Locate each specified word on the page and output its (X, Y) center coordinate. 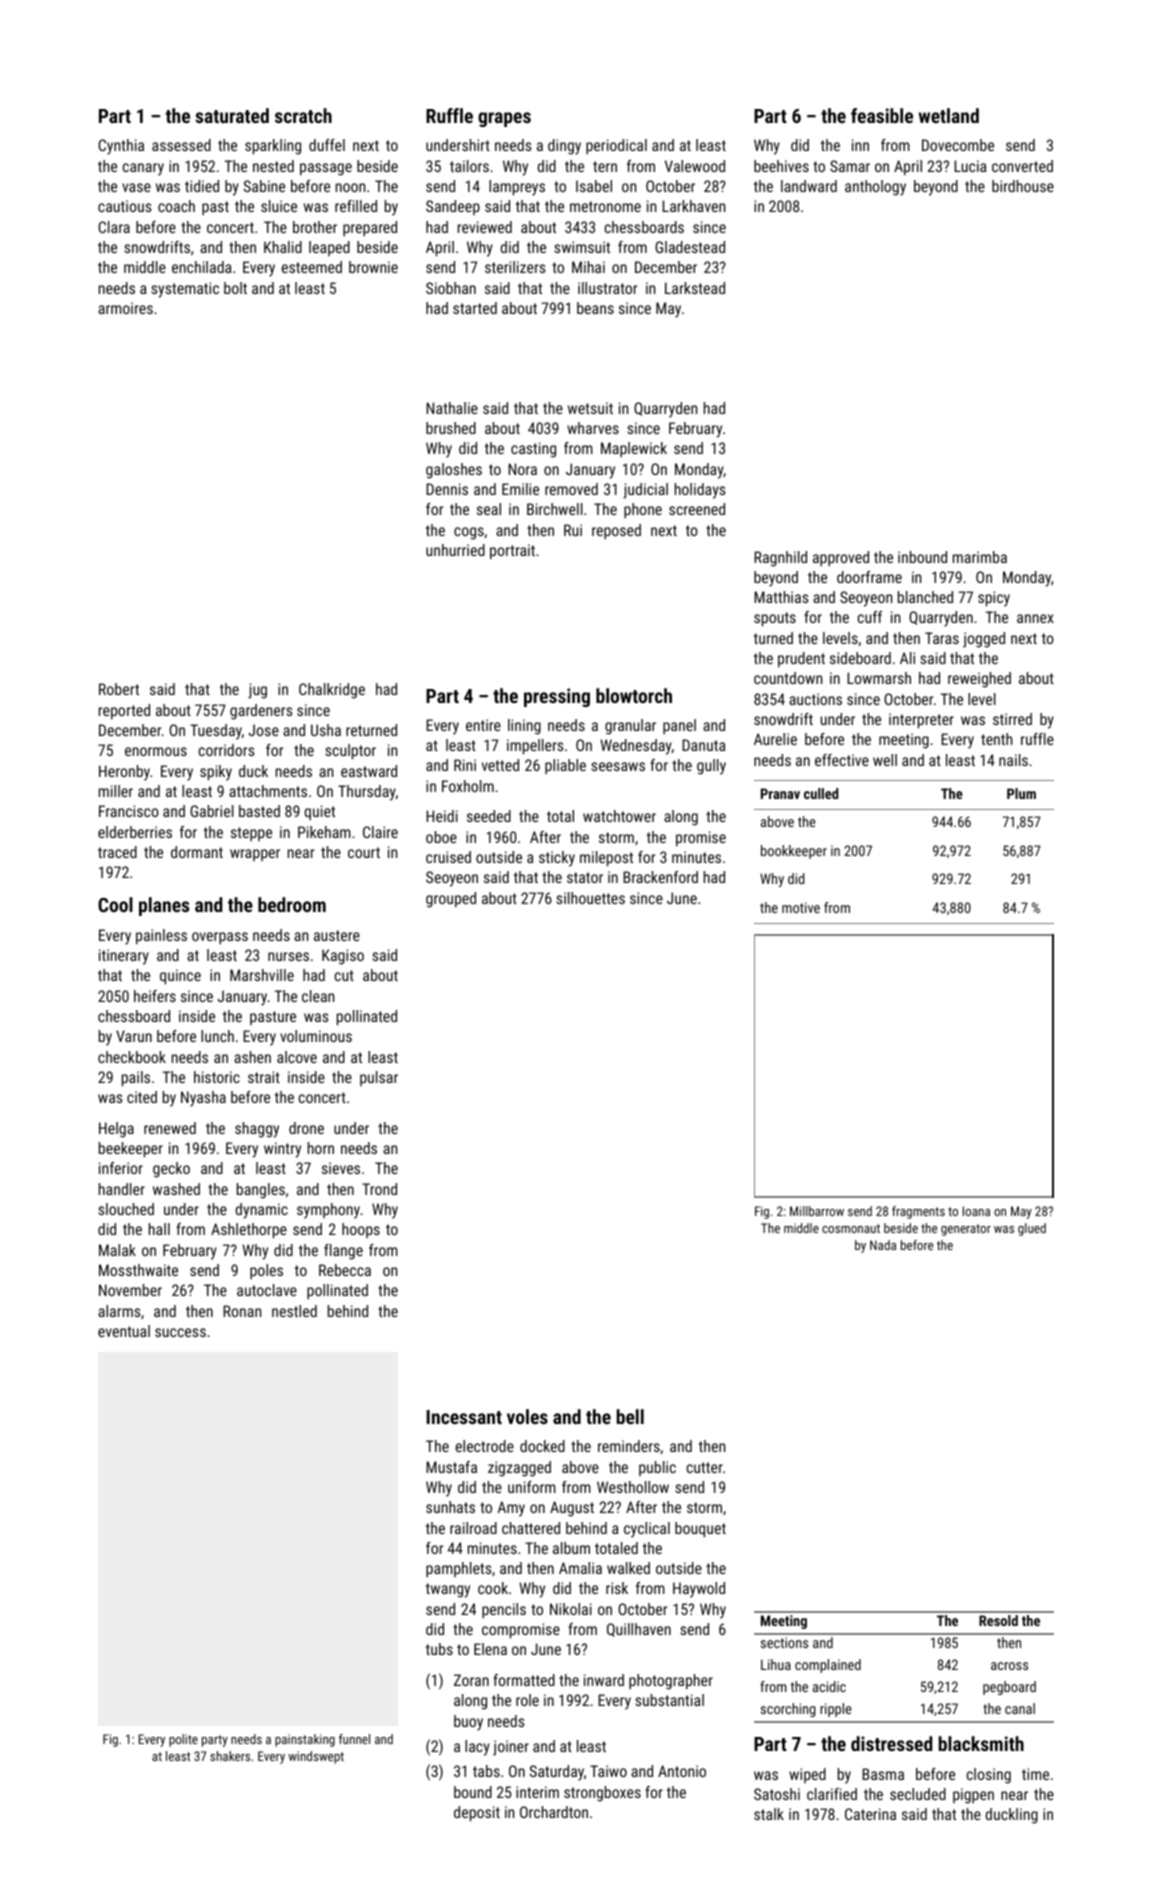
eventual (124, 1331)
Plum (1021, 793)
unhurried (455, 550)
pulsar (379, 1078)
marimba (980, 557)
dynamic (261, 1211)
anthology (875, 188)
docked (542, 1446)
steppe (251, 834)
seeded (489, 816)
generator (966, 1230)
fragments (918, 1212)
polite (183, 1740)
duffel (327, 145)
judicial (645, 491)
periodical (616, 146)
